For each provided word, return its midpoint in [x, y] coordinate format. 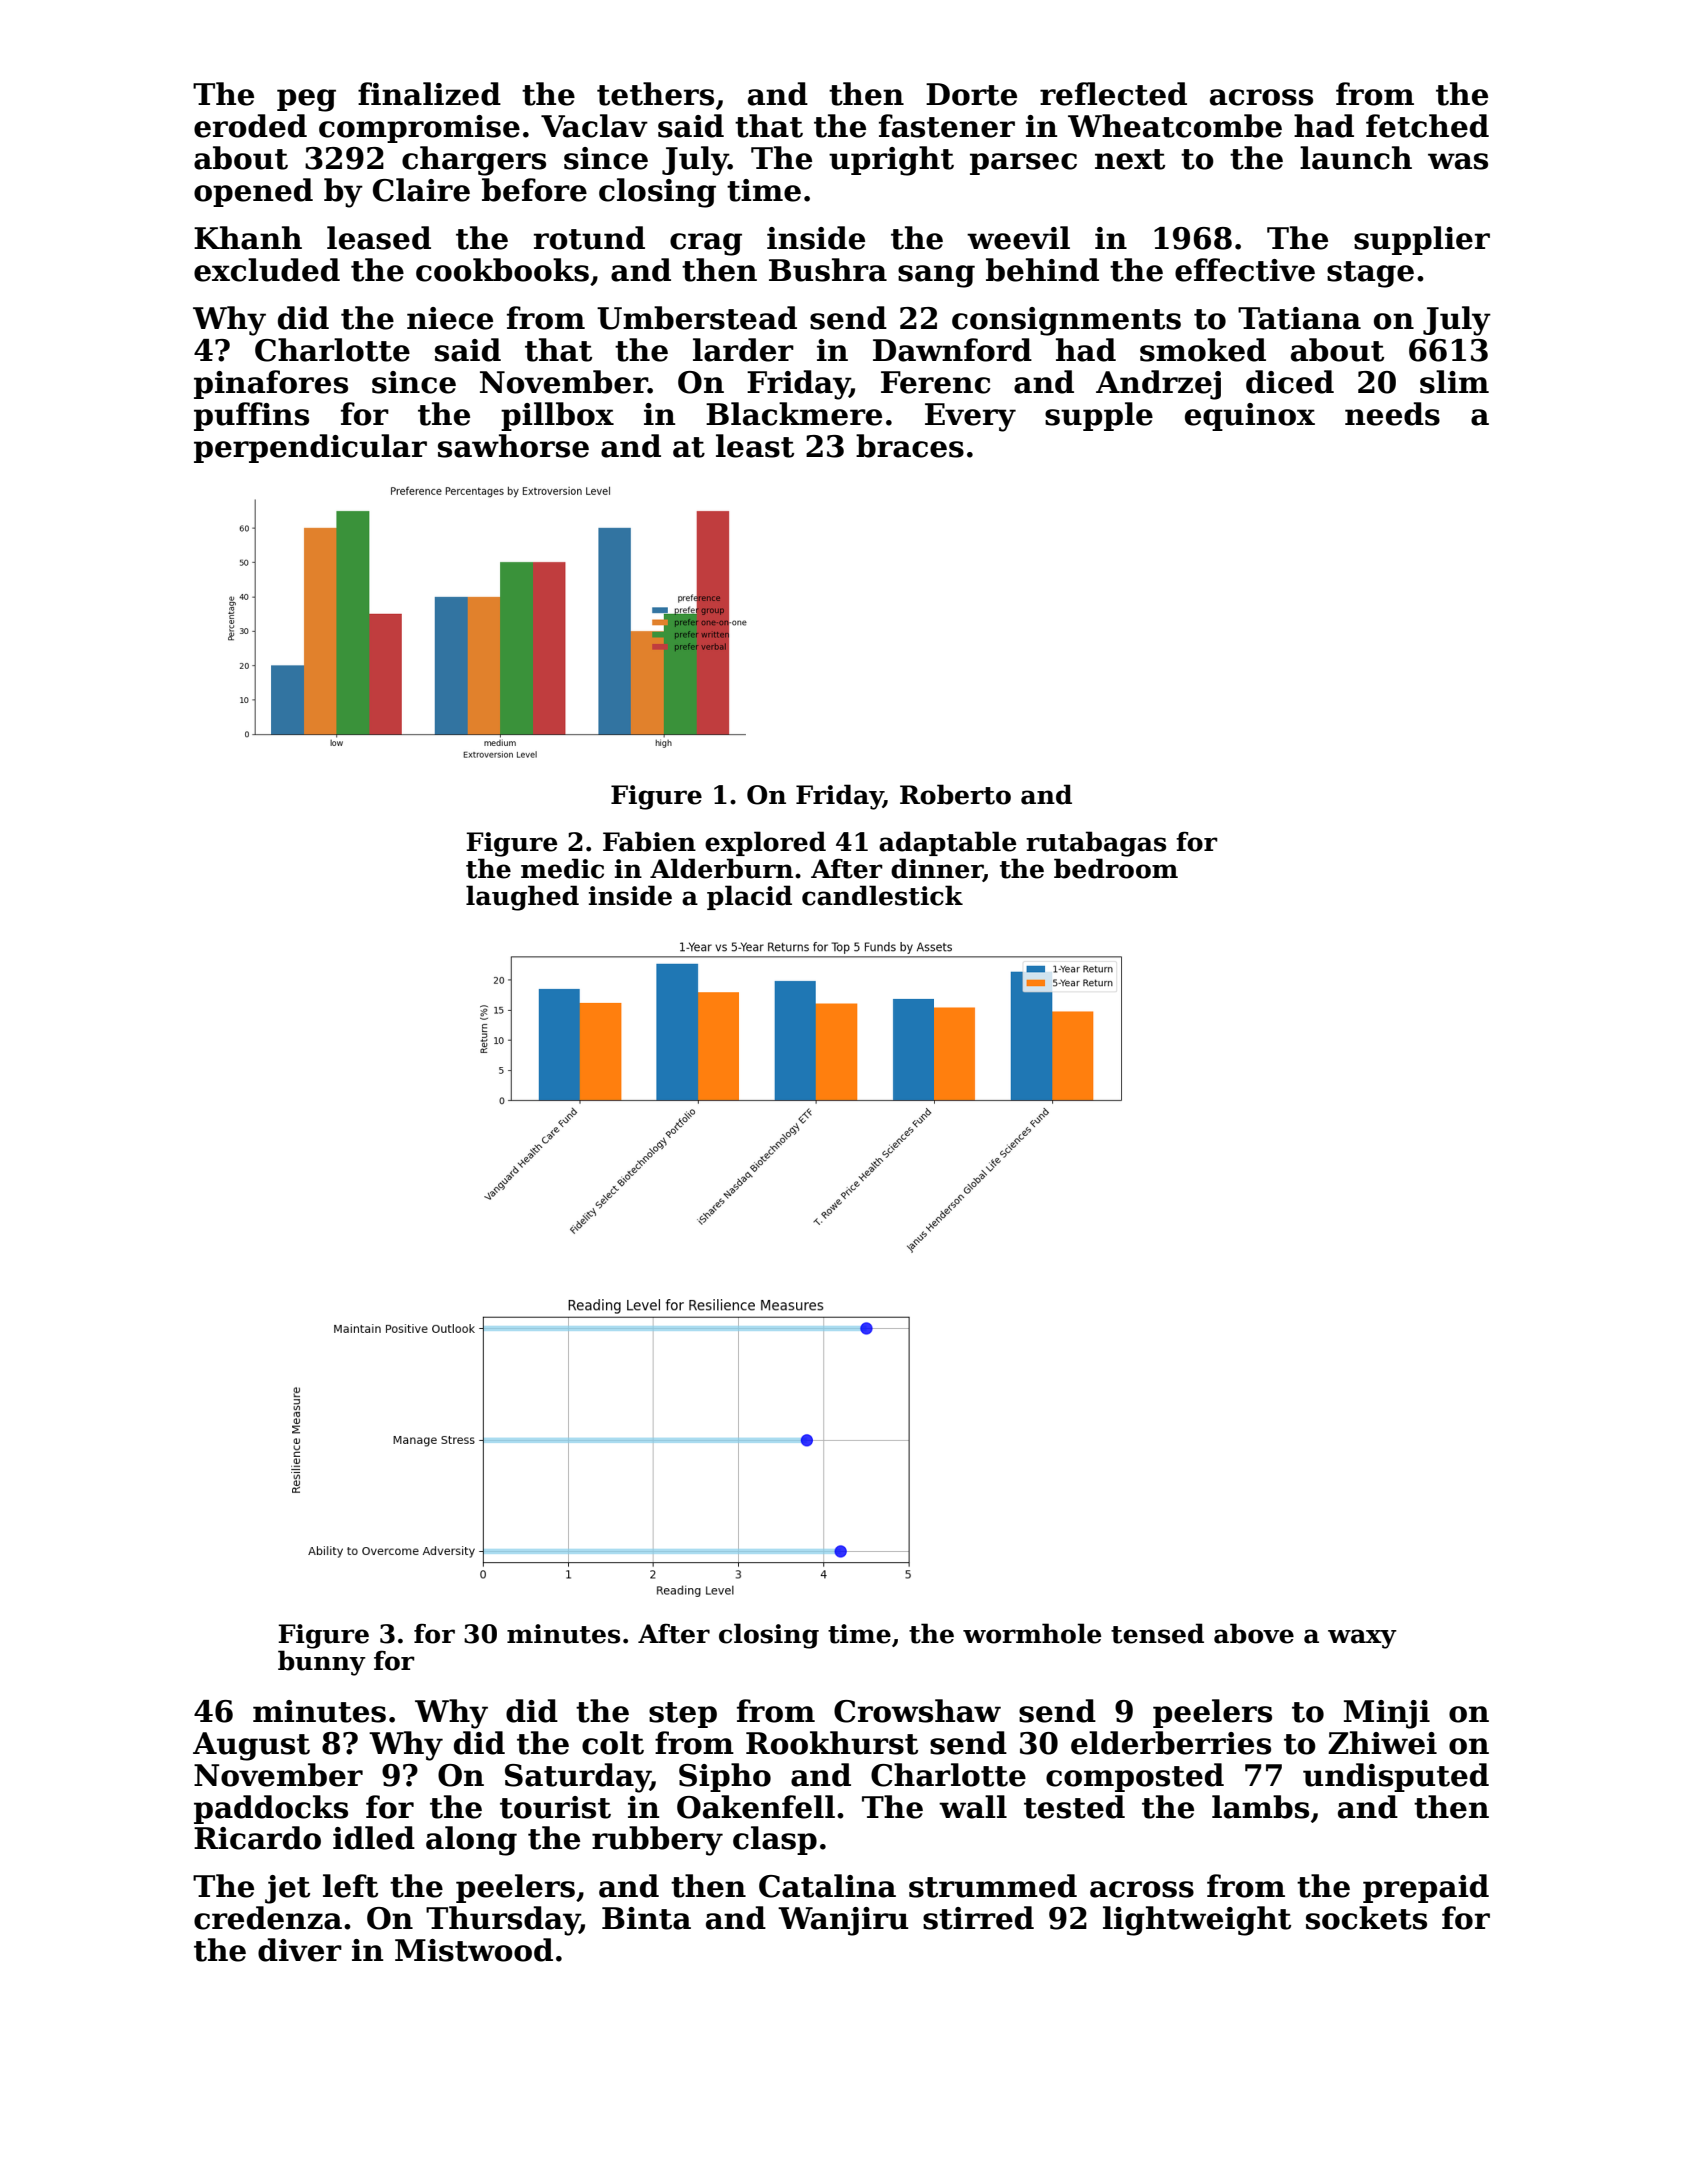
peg [306, 100]
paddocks [271, 1809]
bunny [322, 1663]
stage [1370, 274]
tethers [655, 94]
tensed [1157, 1633]
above [1254, 1633]
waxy [1362, 1639]
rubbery [657, 1841]
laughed [522, 898]
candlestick [882, 895]
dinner [937, 869]
